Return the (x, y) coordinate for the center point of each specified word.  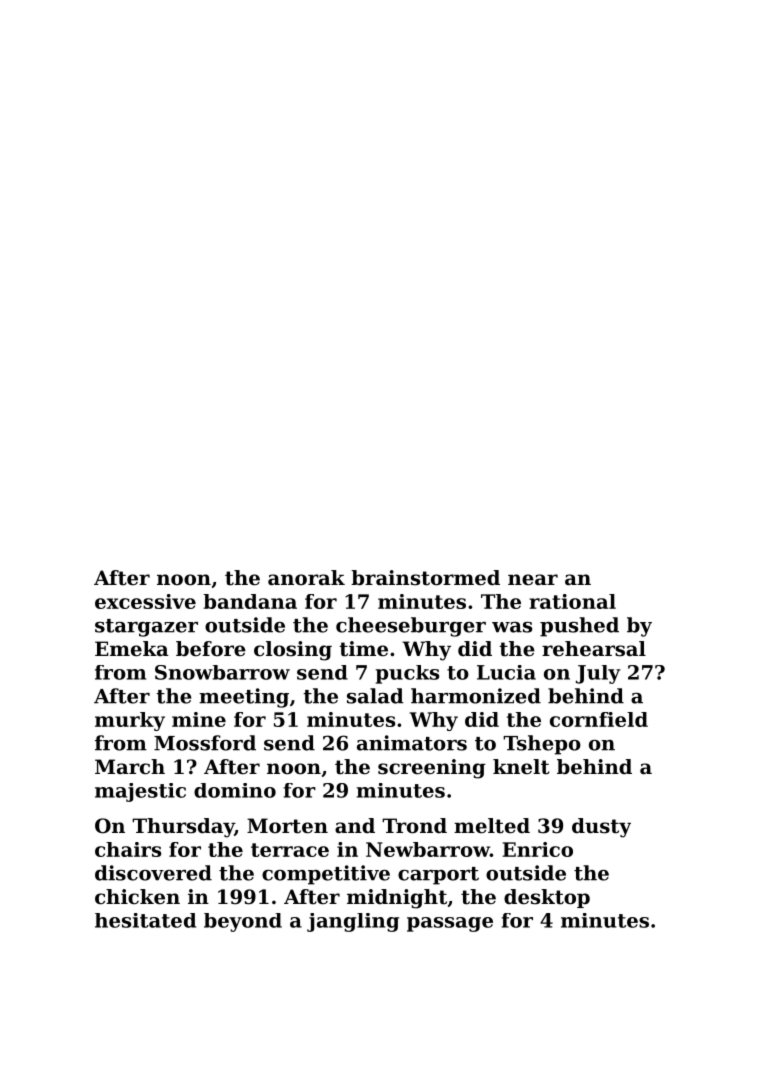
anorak (306, 578)
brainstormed (425, 578)
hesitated (145, 920)
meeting (244, 698)
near (533, 580)
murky (130, 721)
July (598, 674)
